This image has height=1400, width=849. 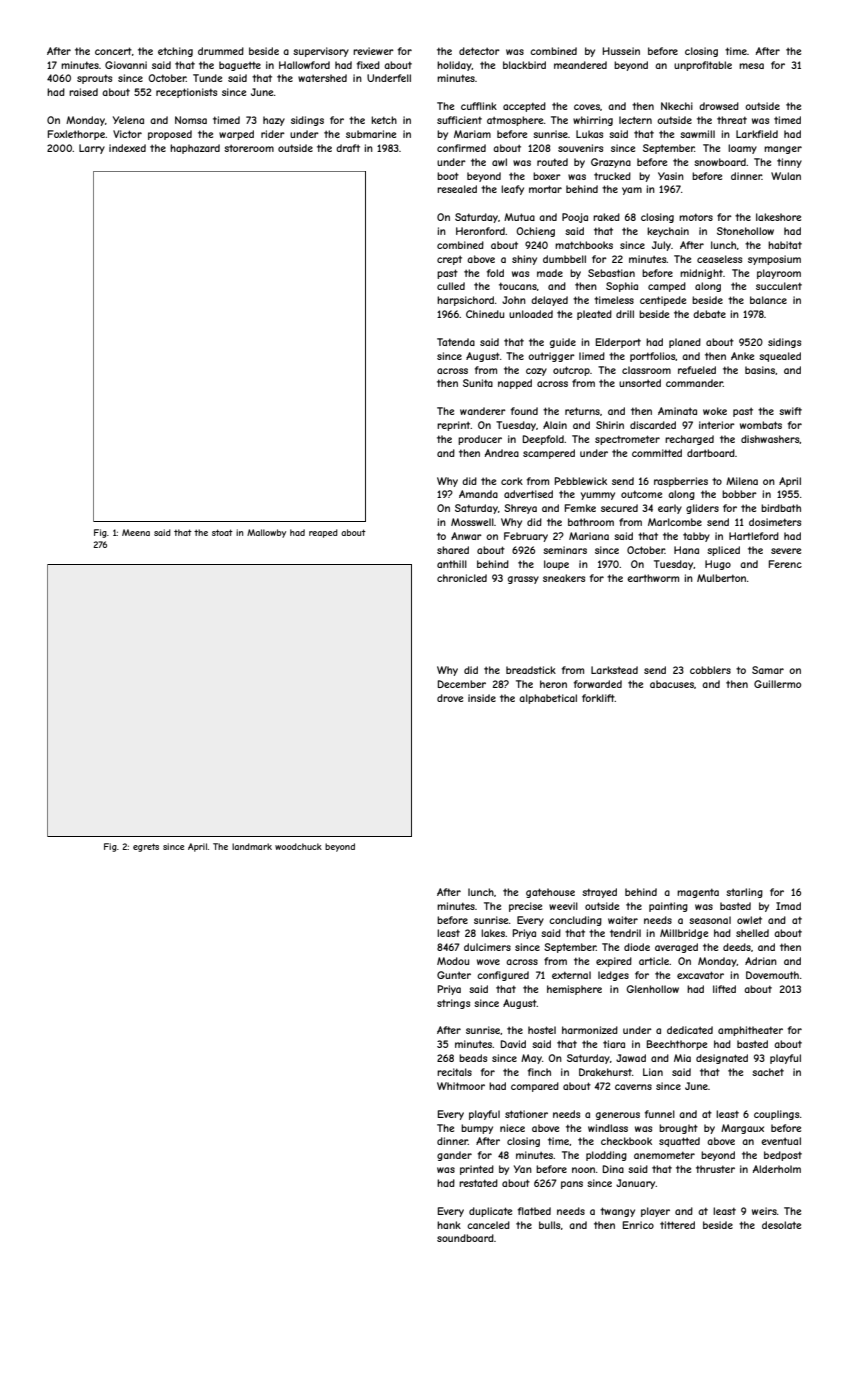 What do you see at coordinates (454, 1156) in the image?
I see `gander` at bounding box center [454, 1156].
